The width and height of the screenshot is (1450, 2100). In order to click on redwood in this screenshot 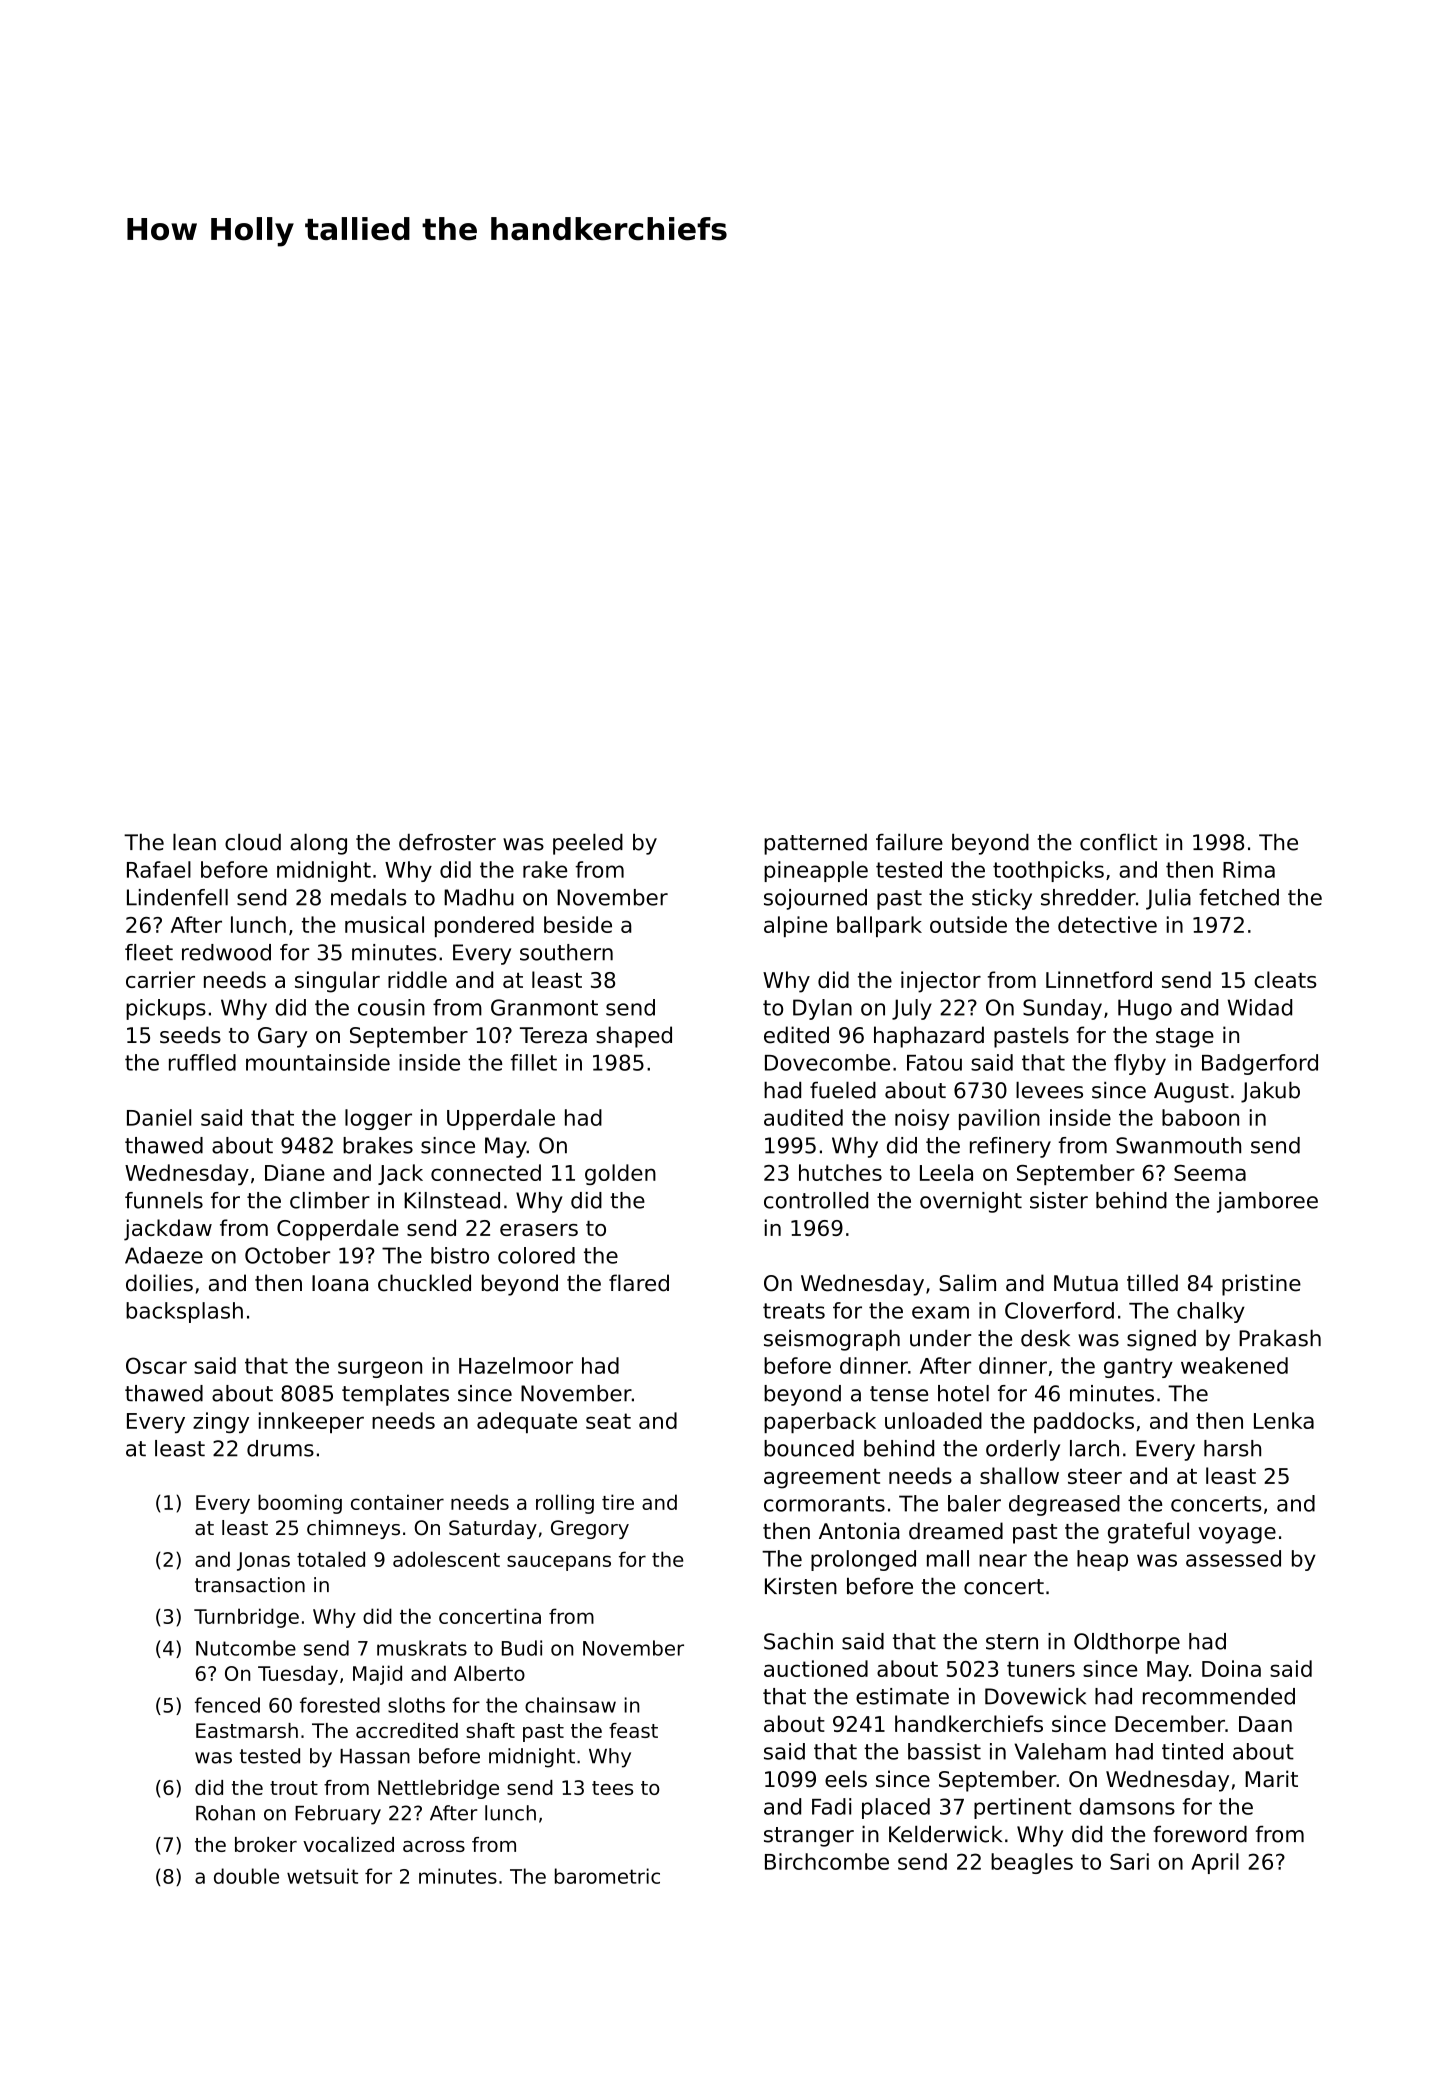, I will do `click(226, 952)`.
